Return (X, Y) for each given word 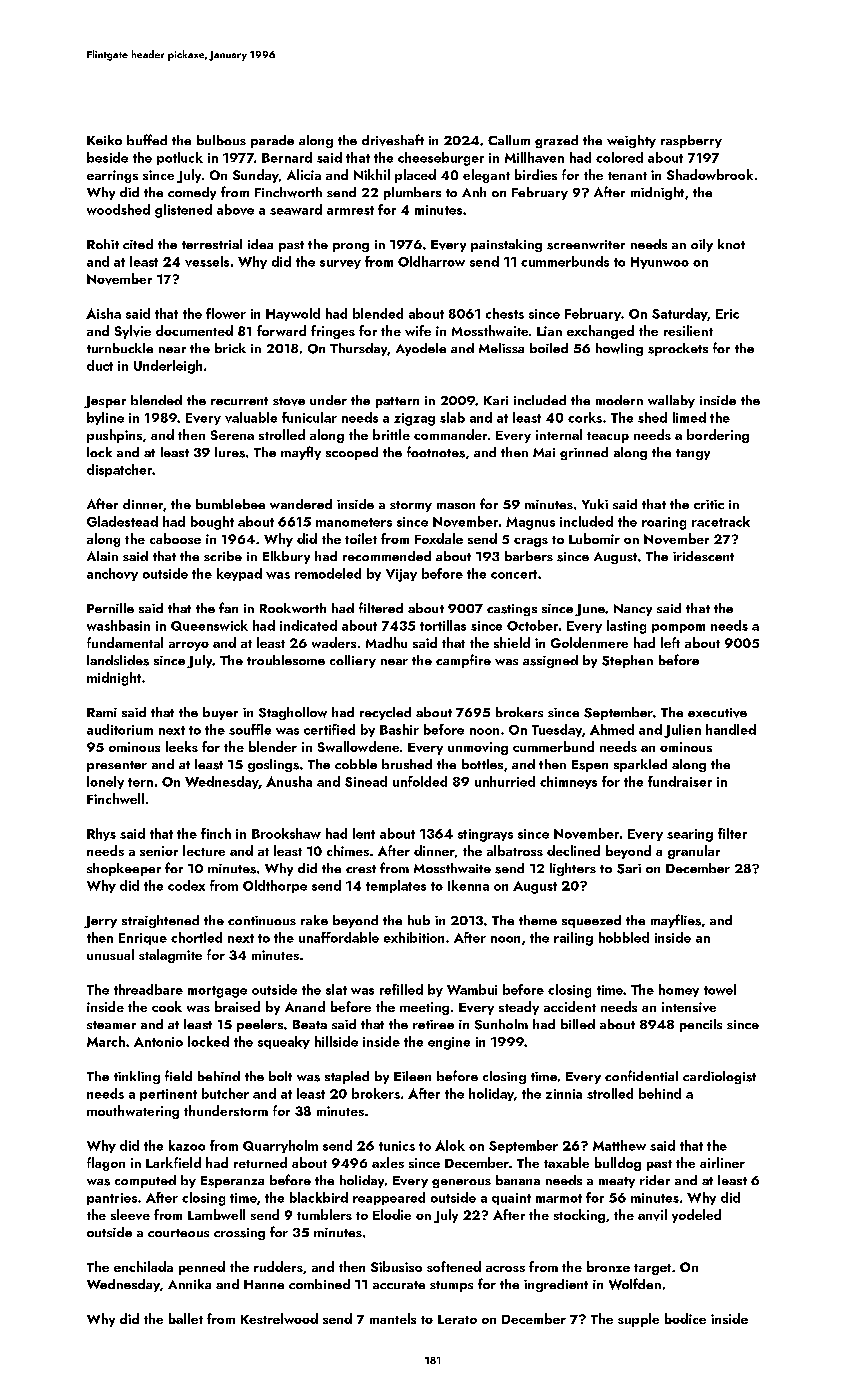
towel (720, 989)
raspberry (691, 141)
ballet (186, 1318)
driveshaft (393, 140)
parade (272, 141)
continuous (262, 920)
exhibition (414, 937)
